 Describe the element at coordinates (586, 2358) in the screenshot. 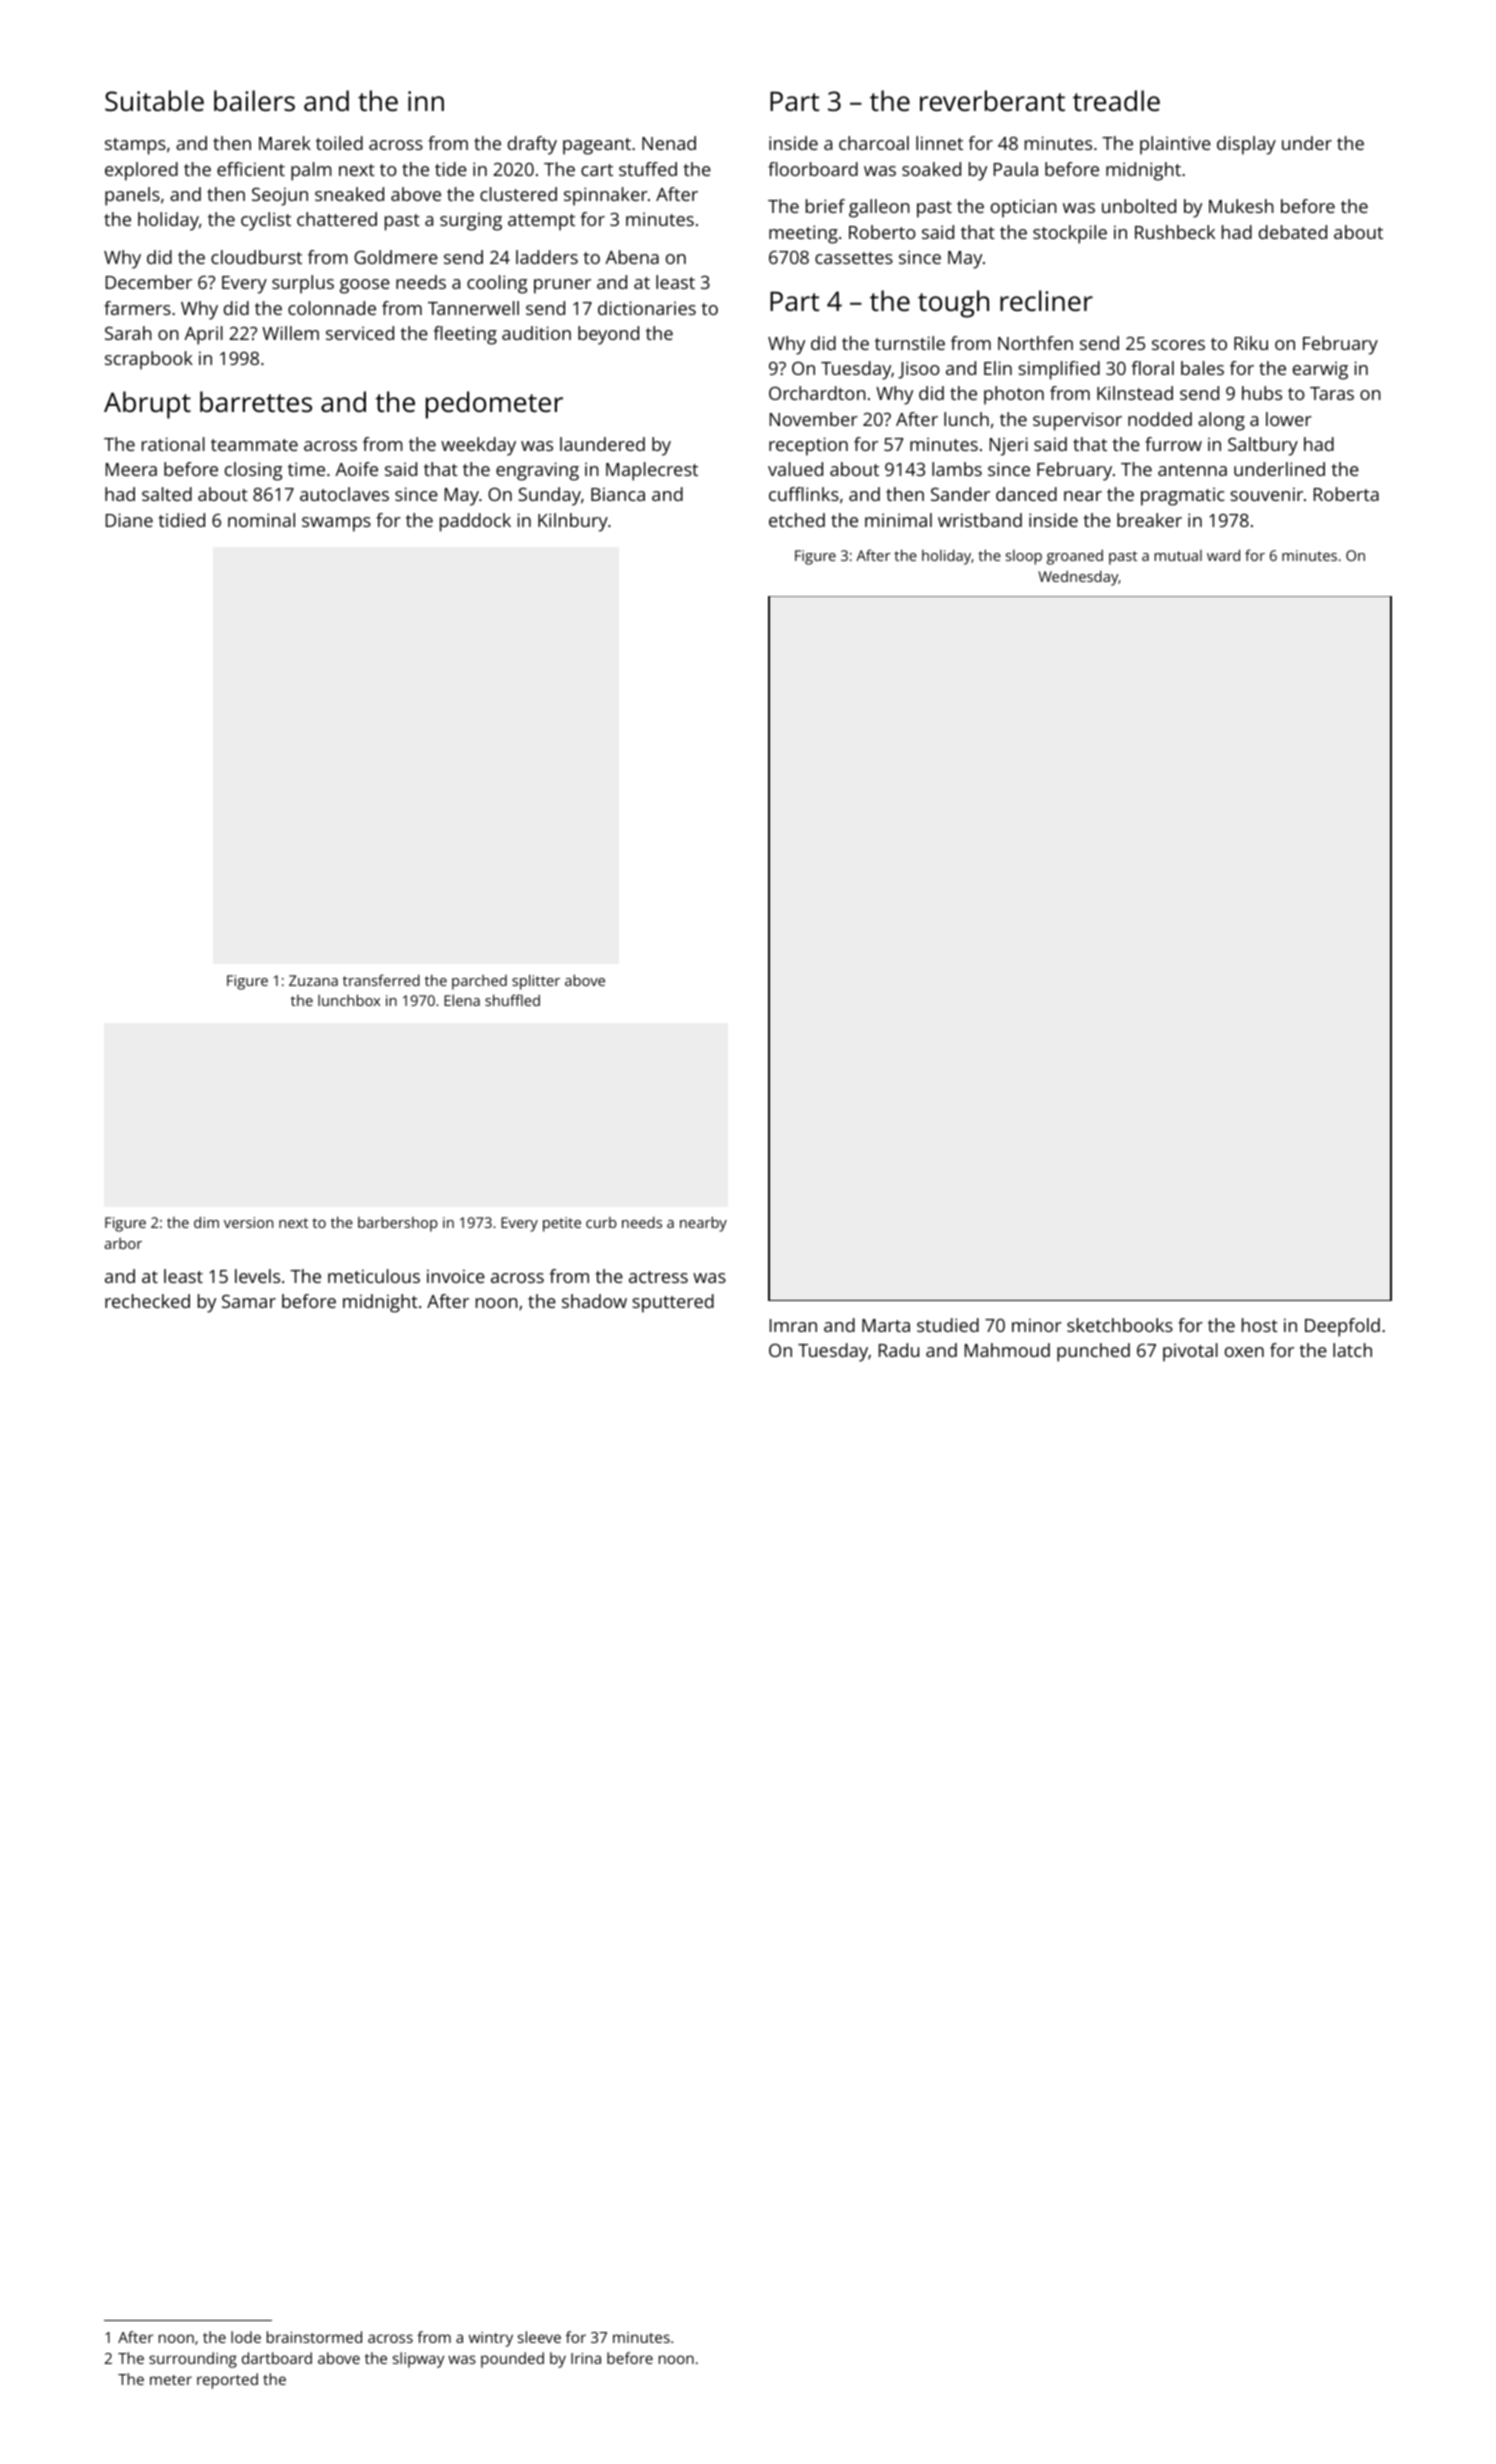

I see `Irina` at that location.
